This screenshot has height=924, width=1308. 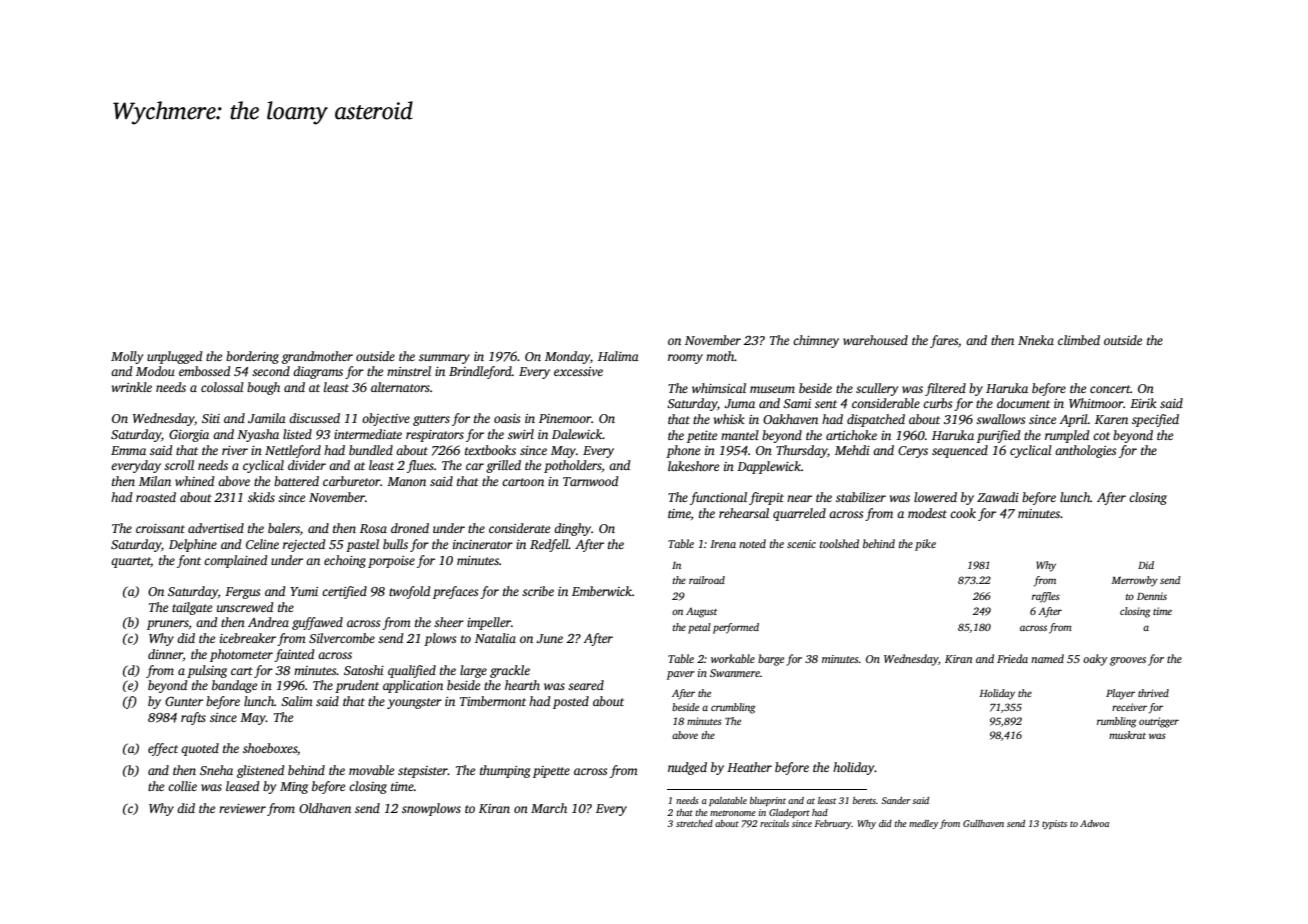 I want to click on Heather, so click(x=749, y=767).
